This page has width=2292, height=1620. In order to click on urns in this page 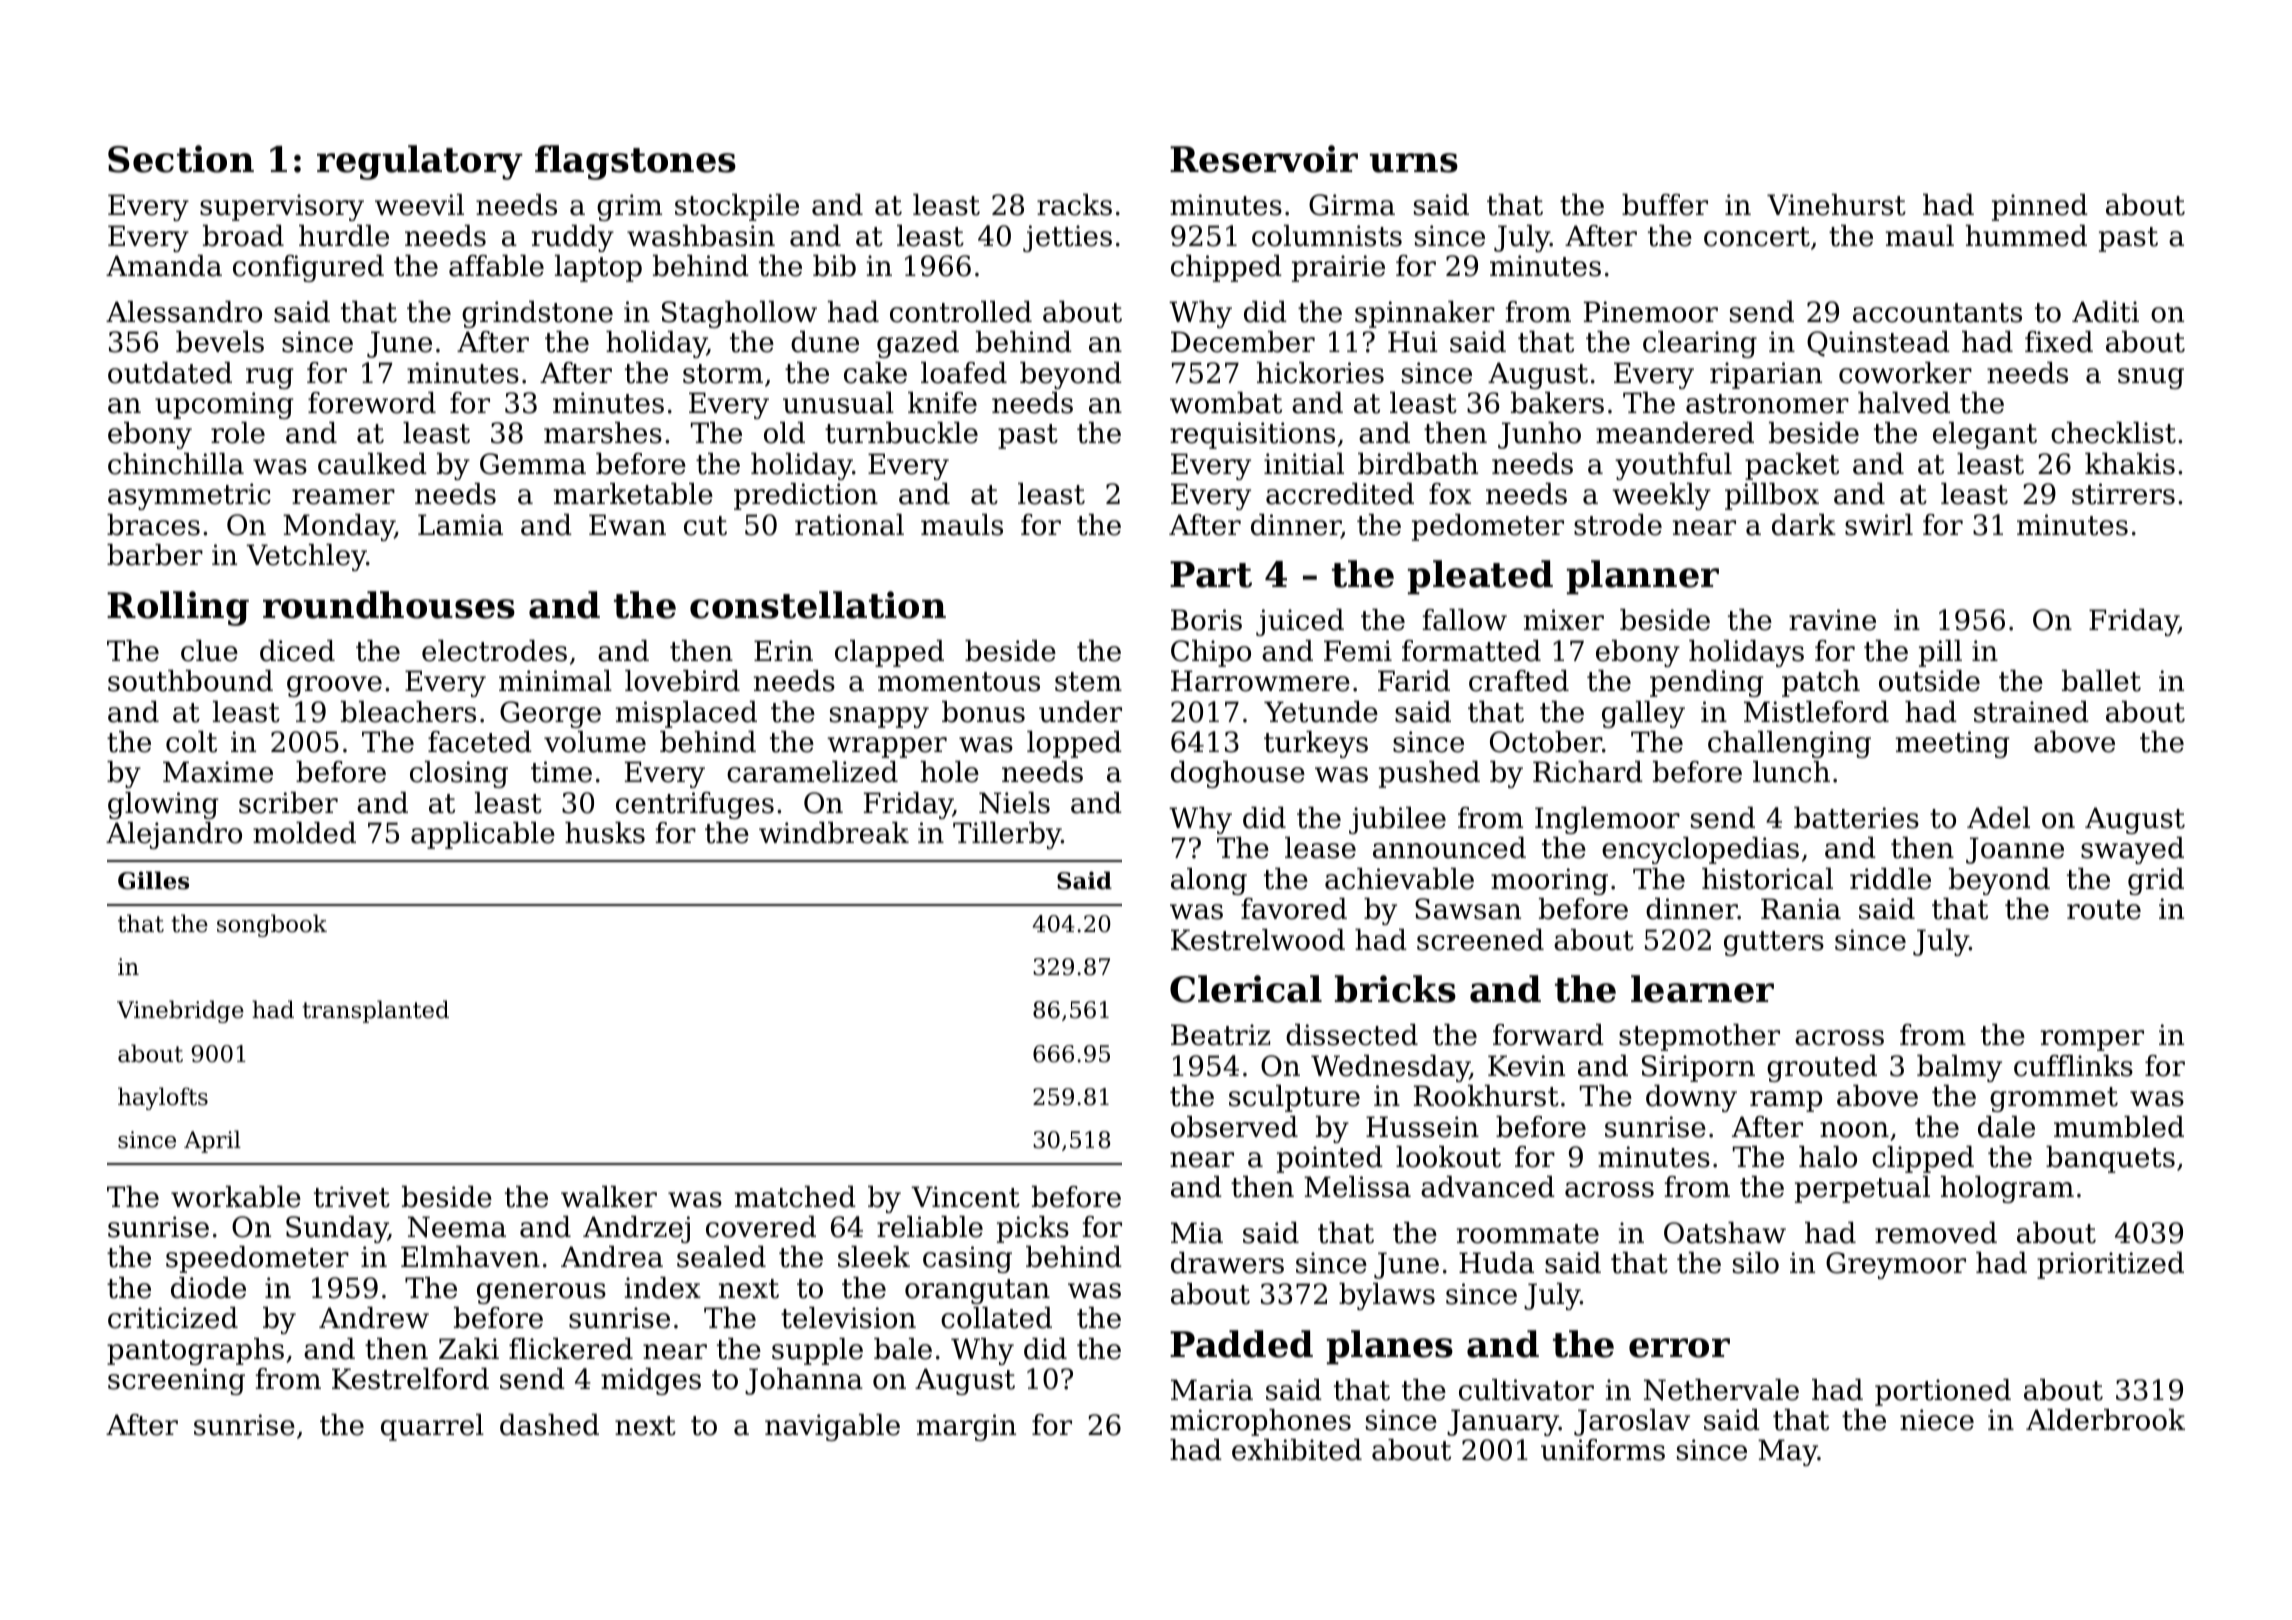, I will do `click(1414, 163)`.
